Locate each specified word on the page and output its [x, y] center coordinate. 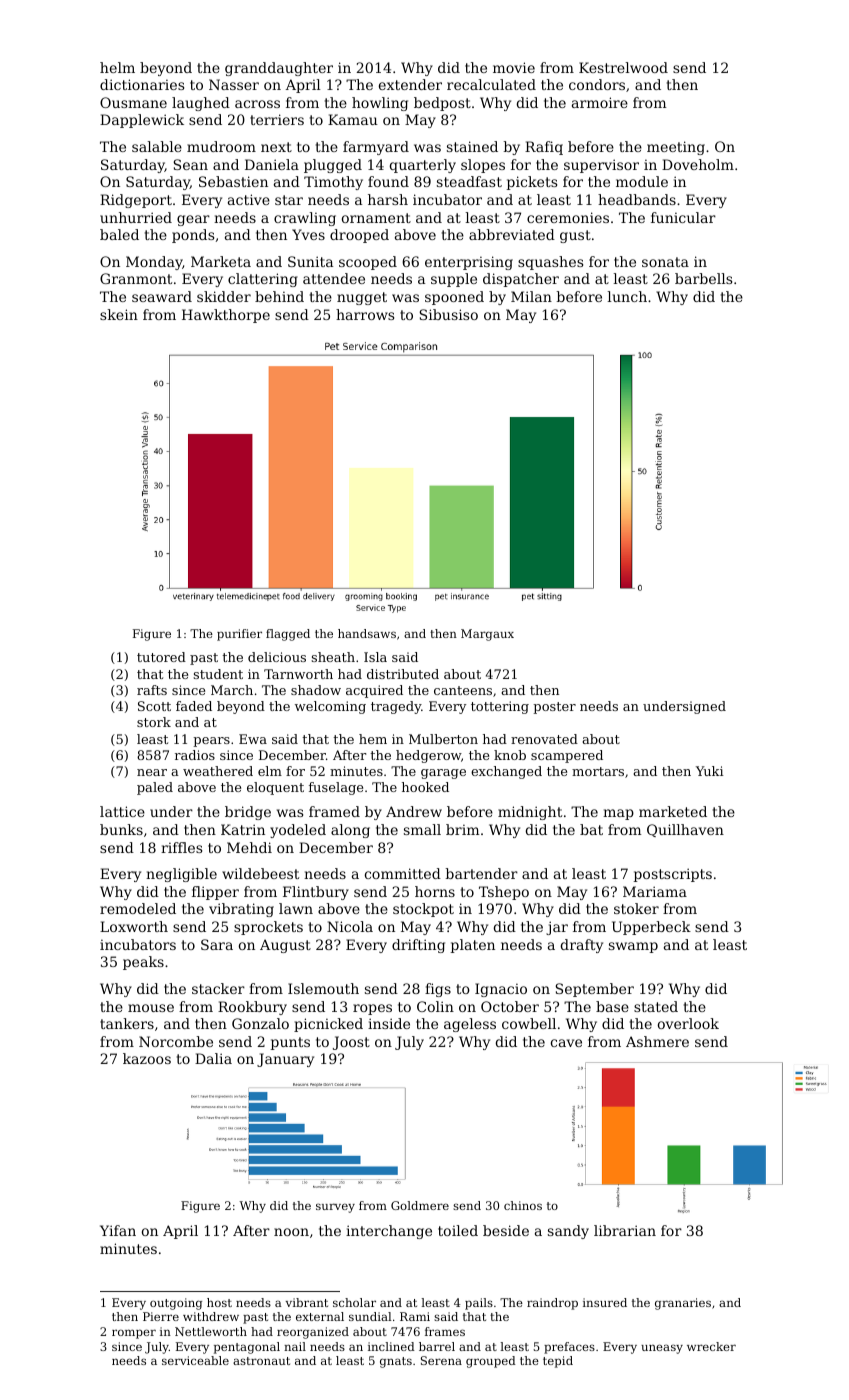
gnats [396, 1362]
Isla [375, 657]
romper [134, 1334]
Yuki [710, 771]
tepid [558, 1362]
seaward [162, 296]
